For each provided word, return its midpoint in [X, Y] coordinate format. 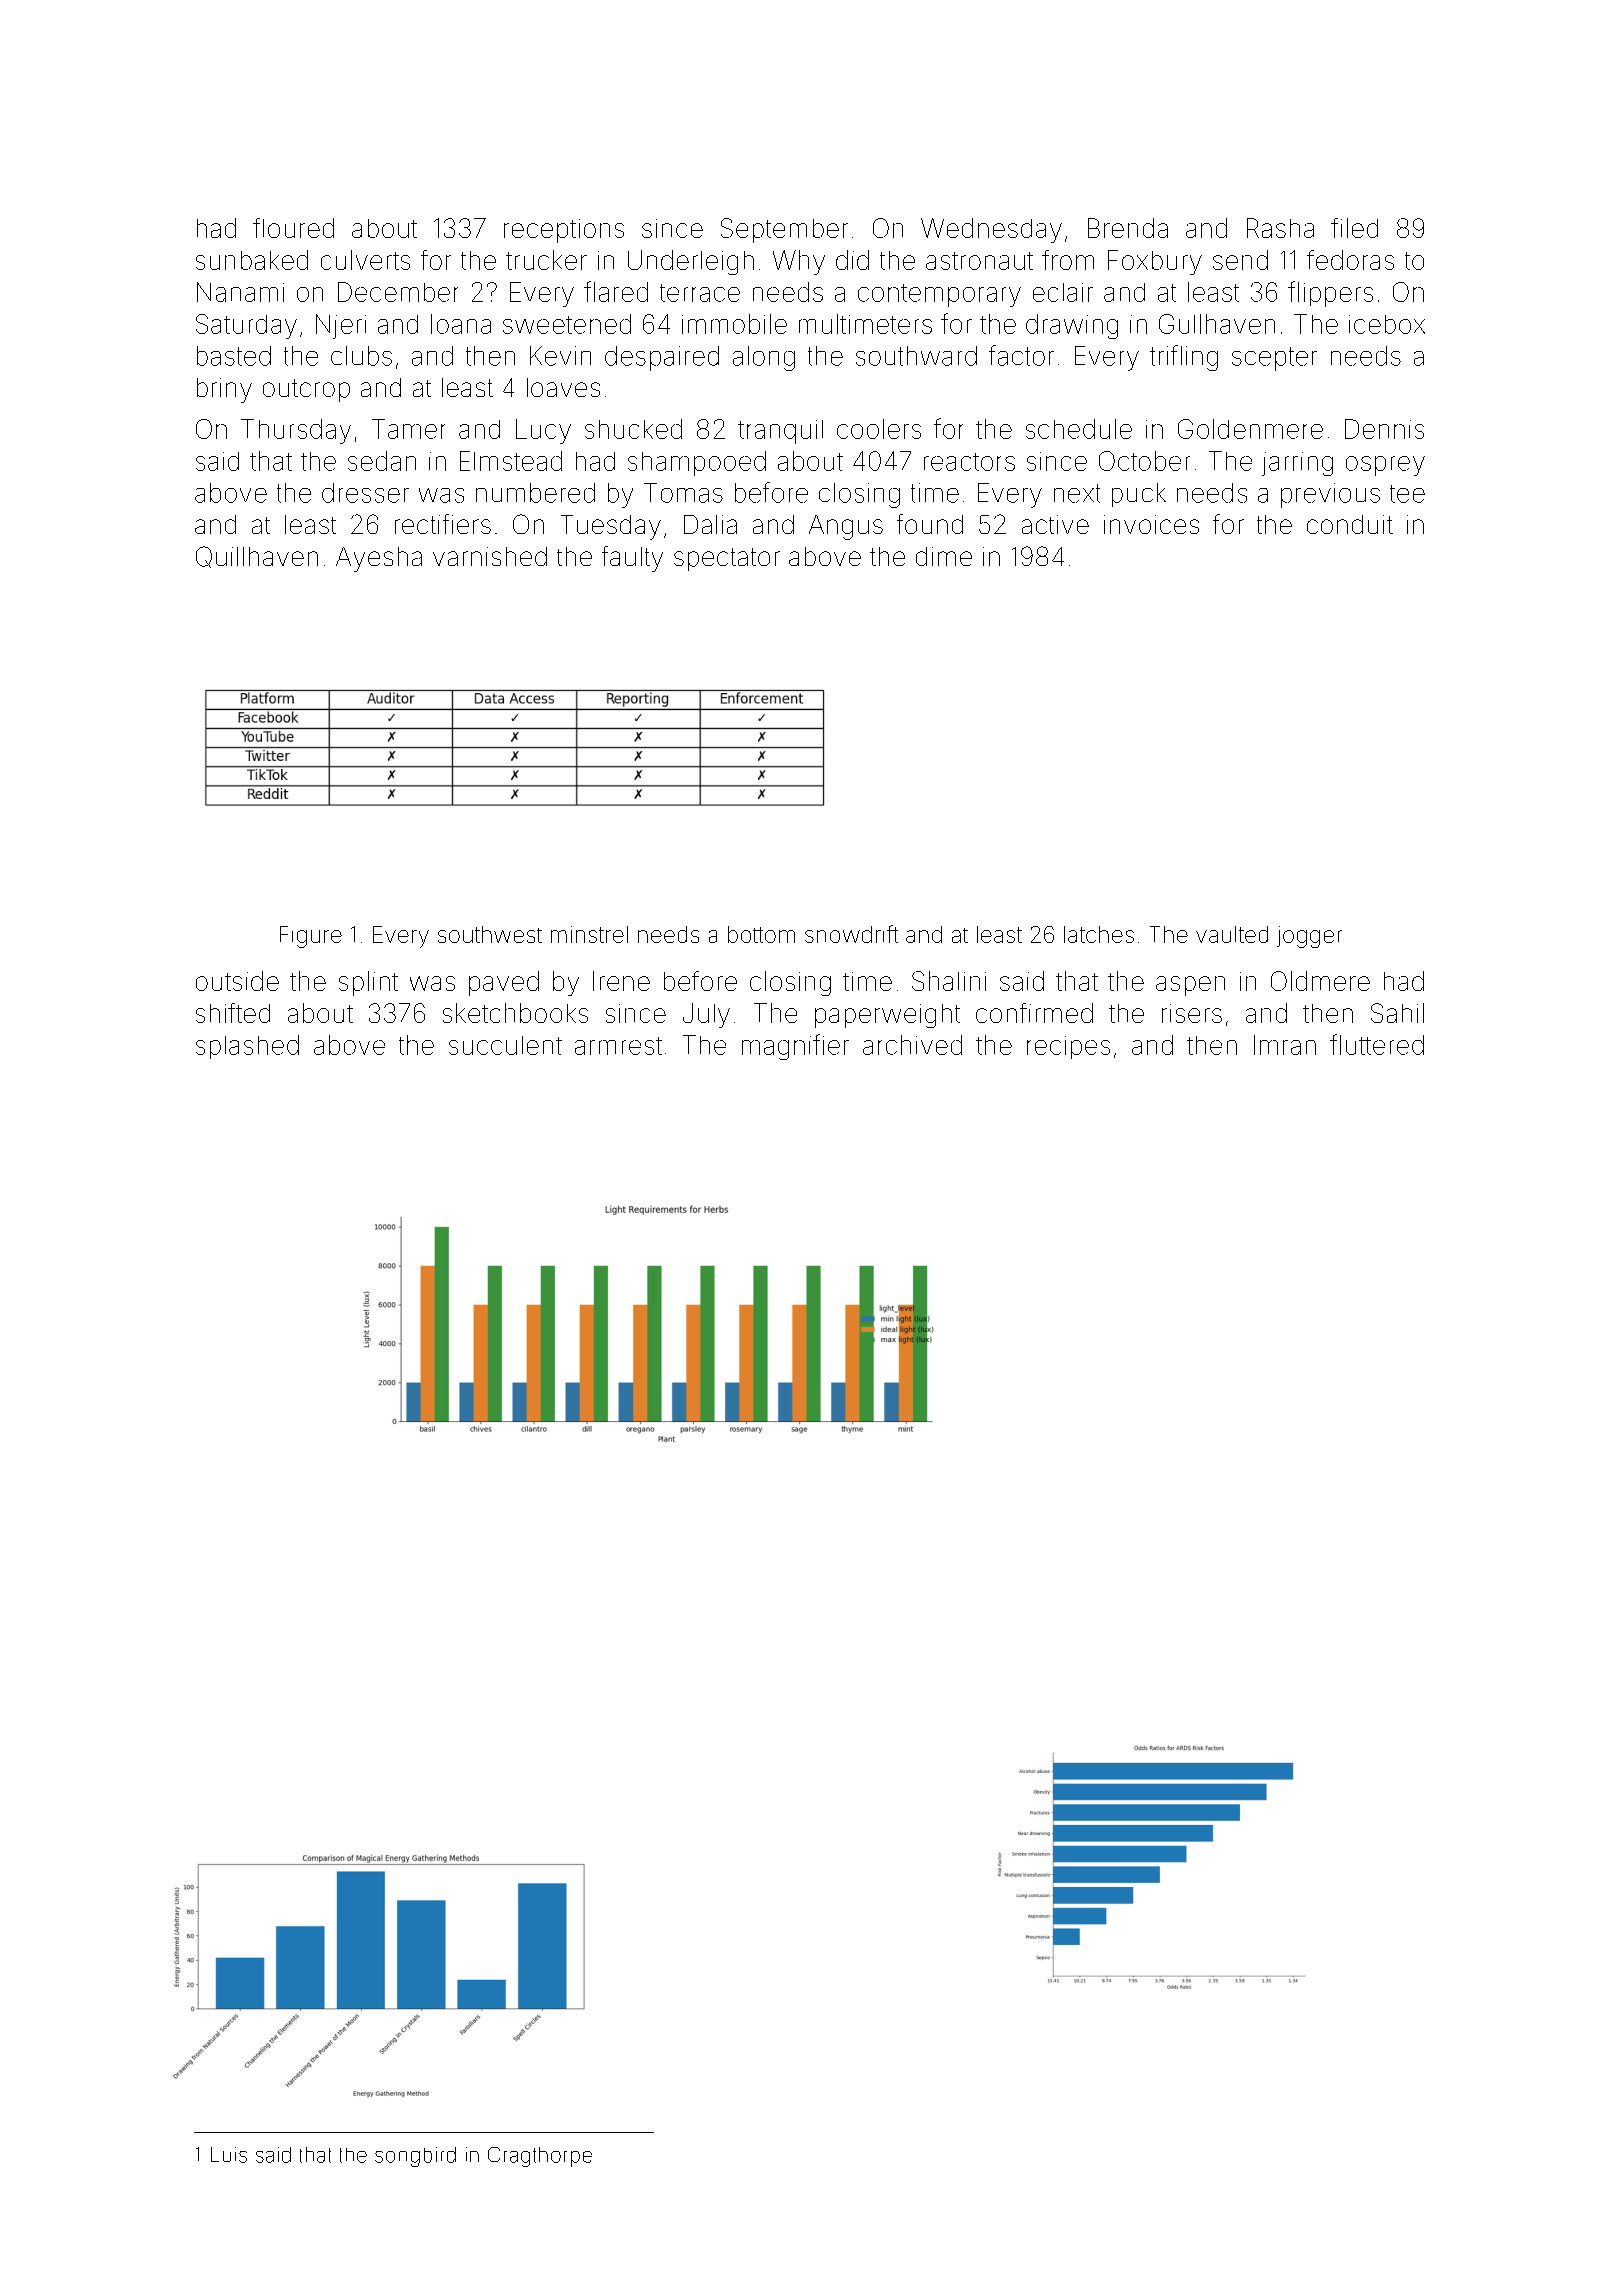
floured [293, 228]
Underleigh [691, 262]
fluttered [1377, 1044]
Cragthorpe [540, 2157]
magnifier [795, 1047]
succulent [505, 1045]
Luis [229, 2155]
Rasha [1280, 228]
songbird [415, 2157]
